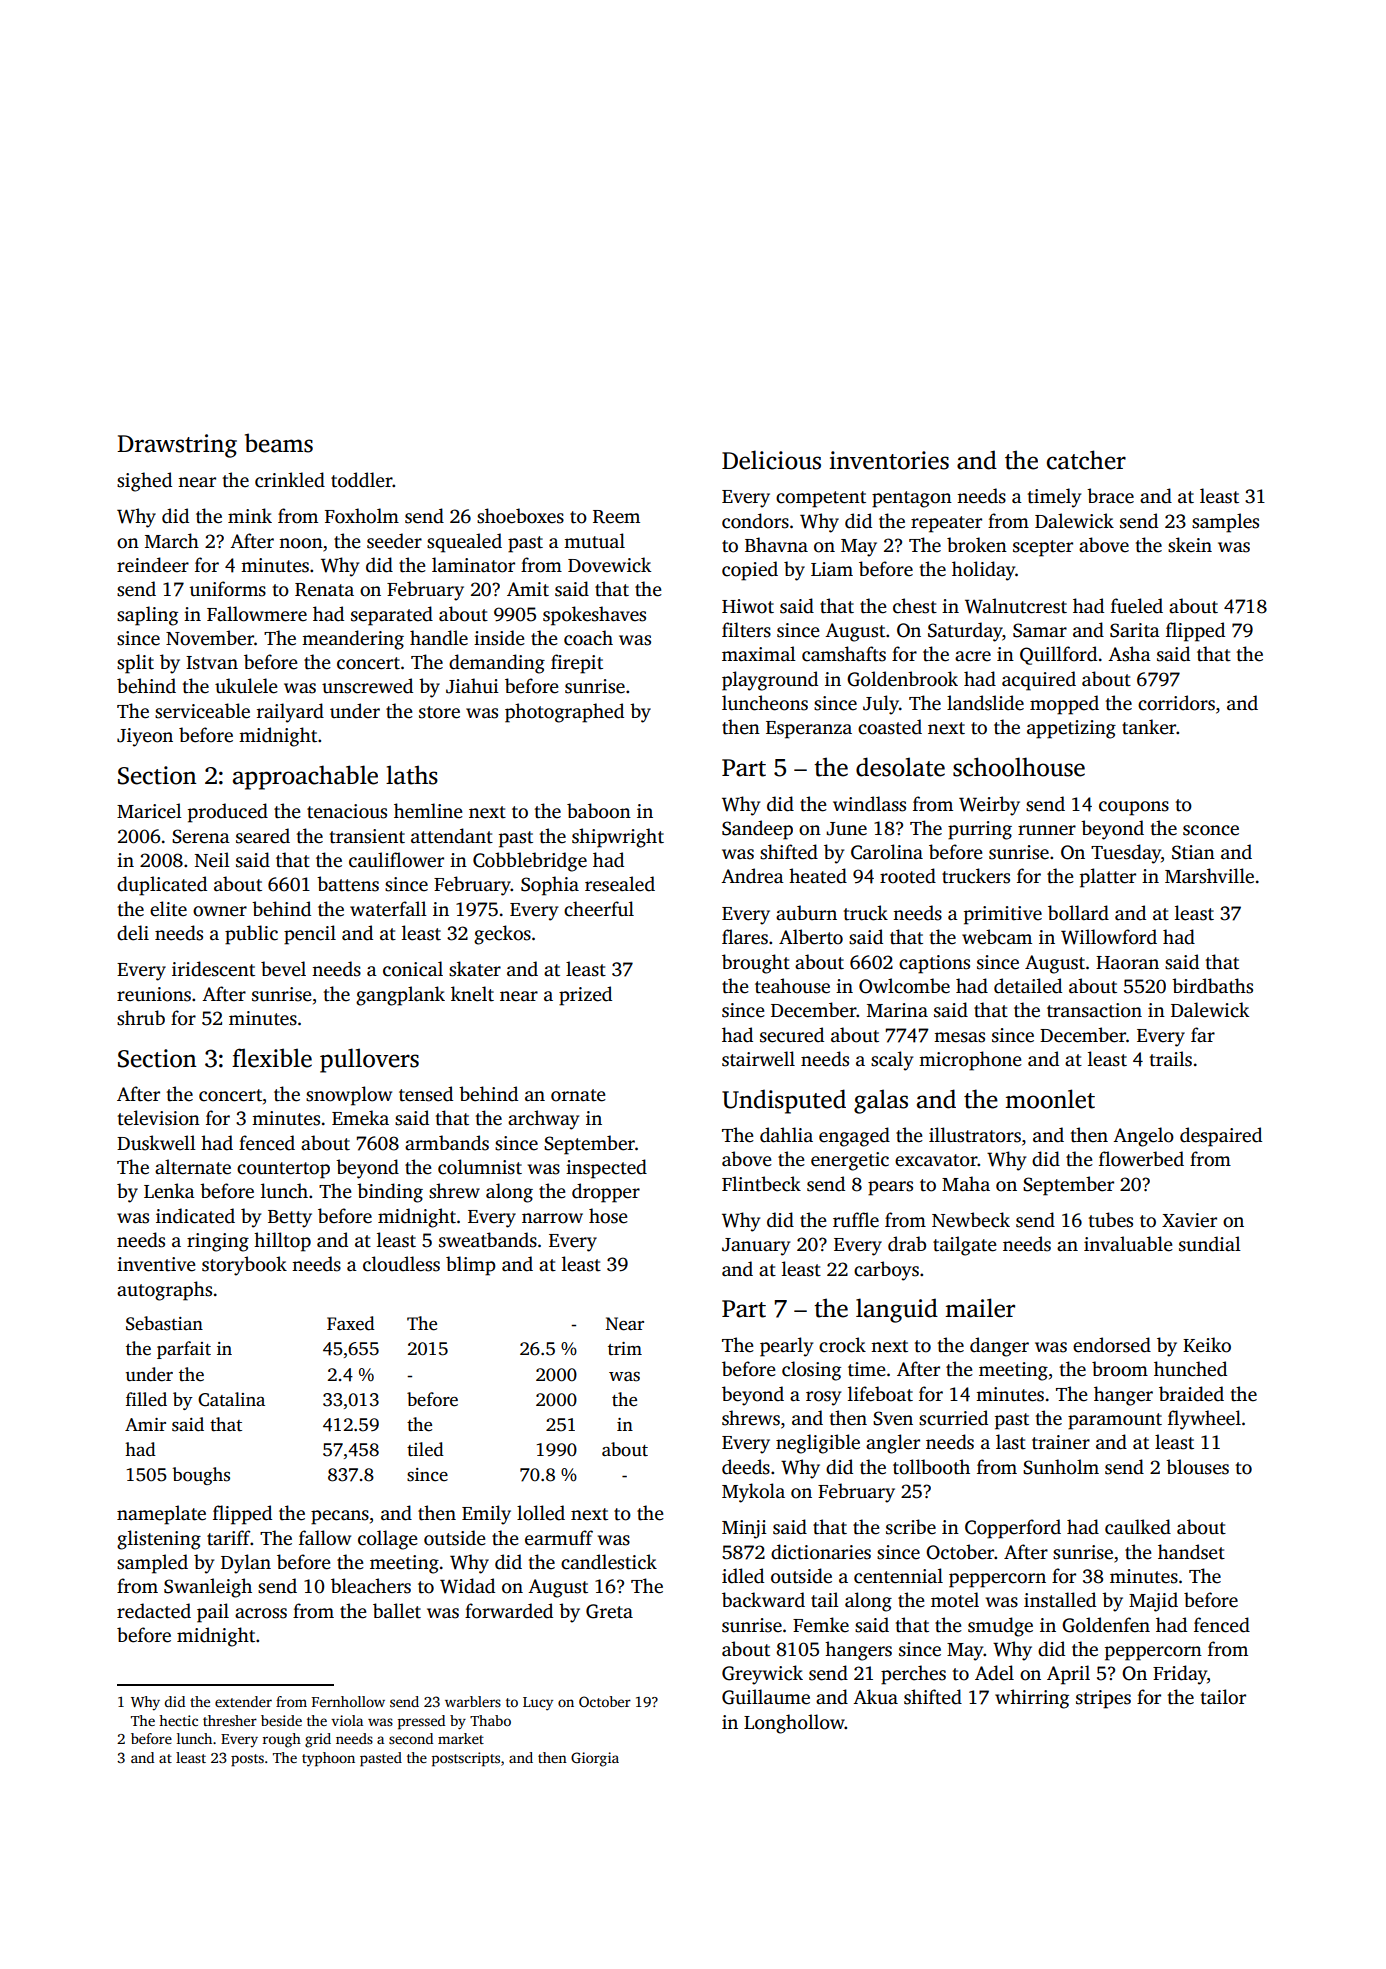 The image size is (1386, 1969). What do you see at coordinates (145, 737) in the screenshot?
I see `Jiyeon` at bounding box center [145, 737].
